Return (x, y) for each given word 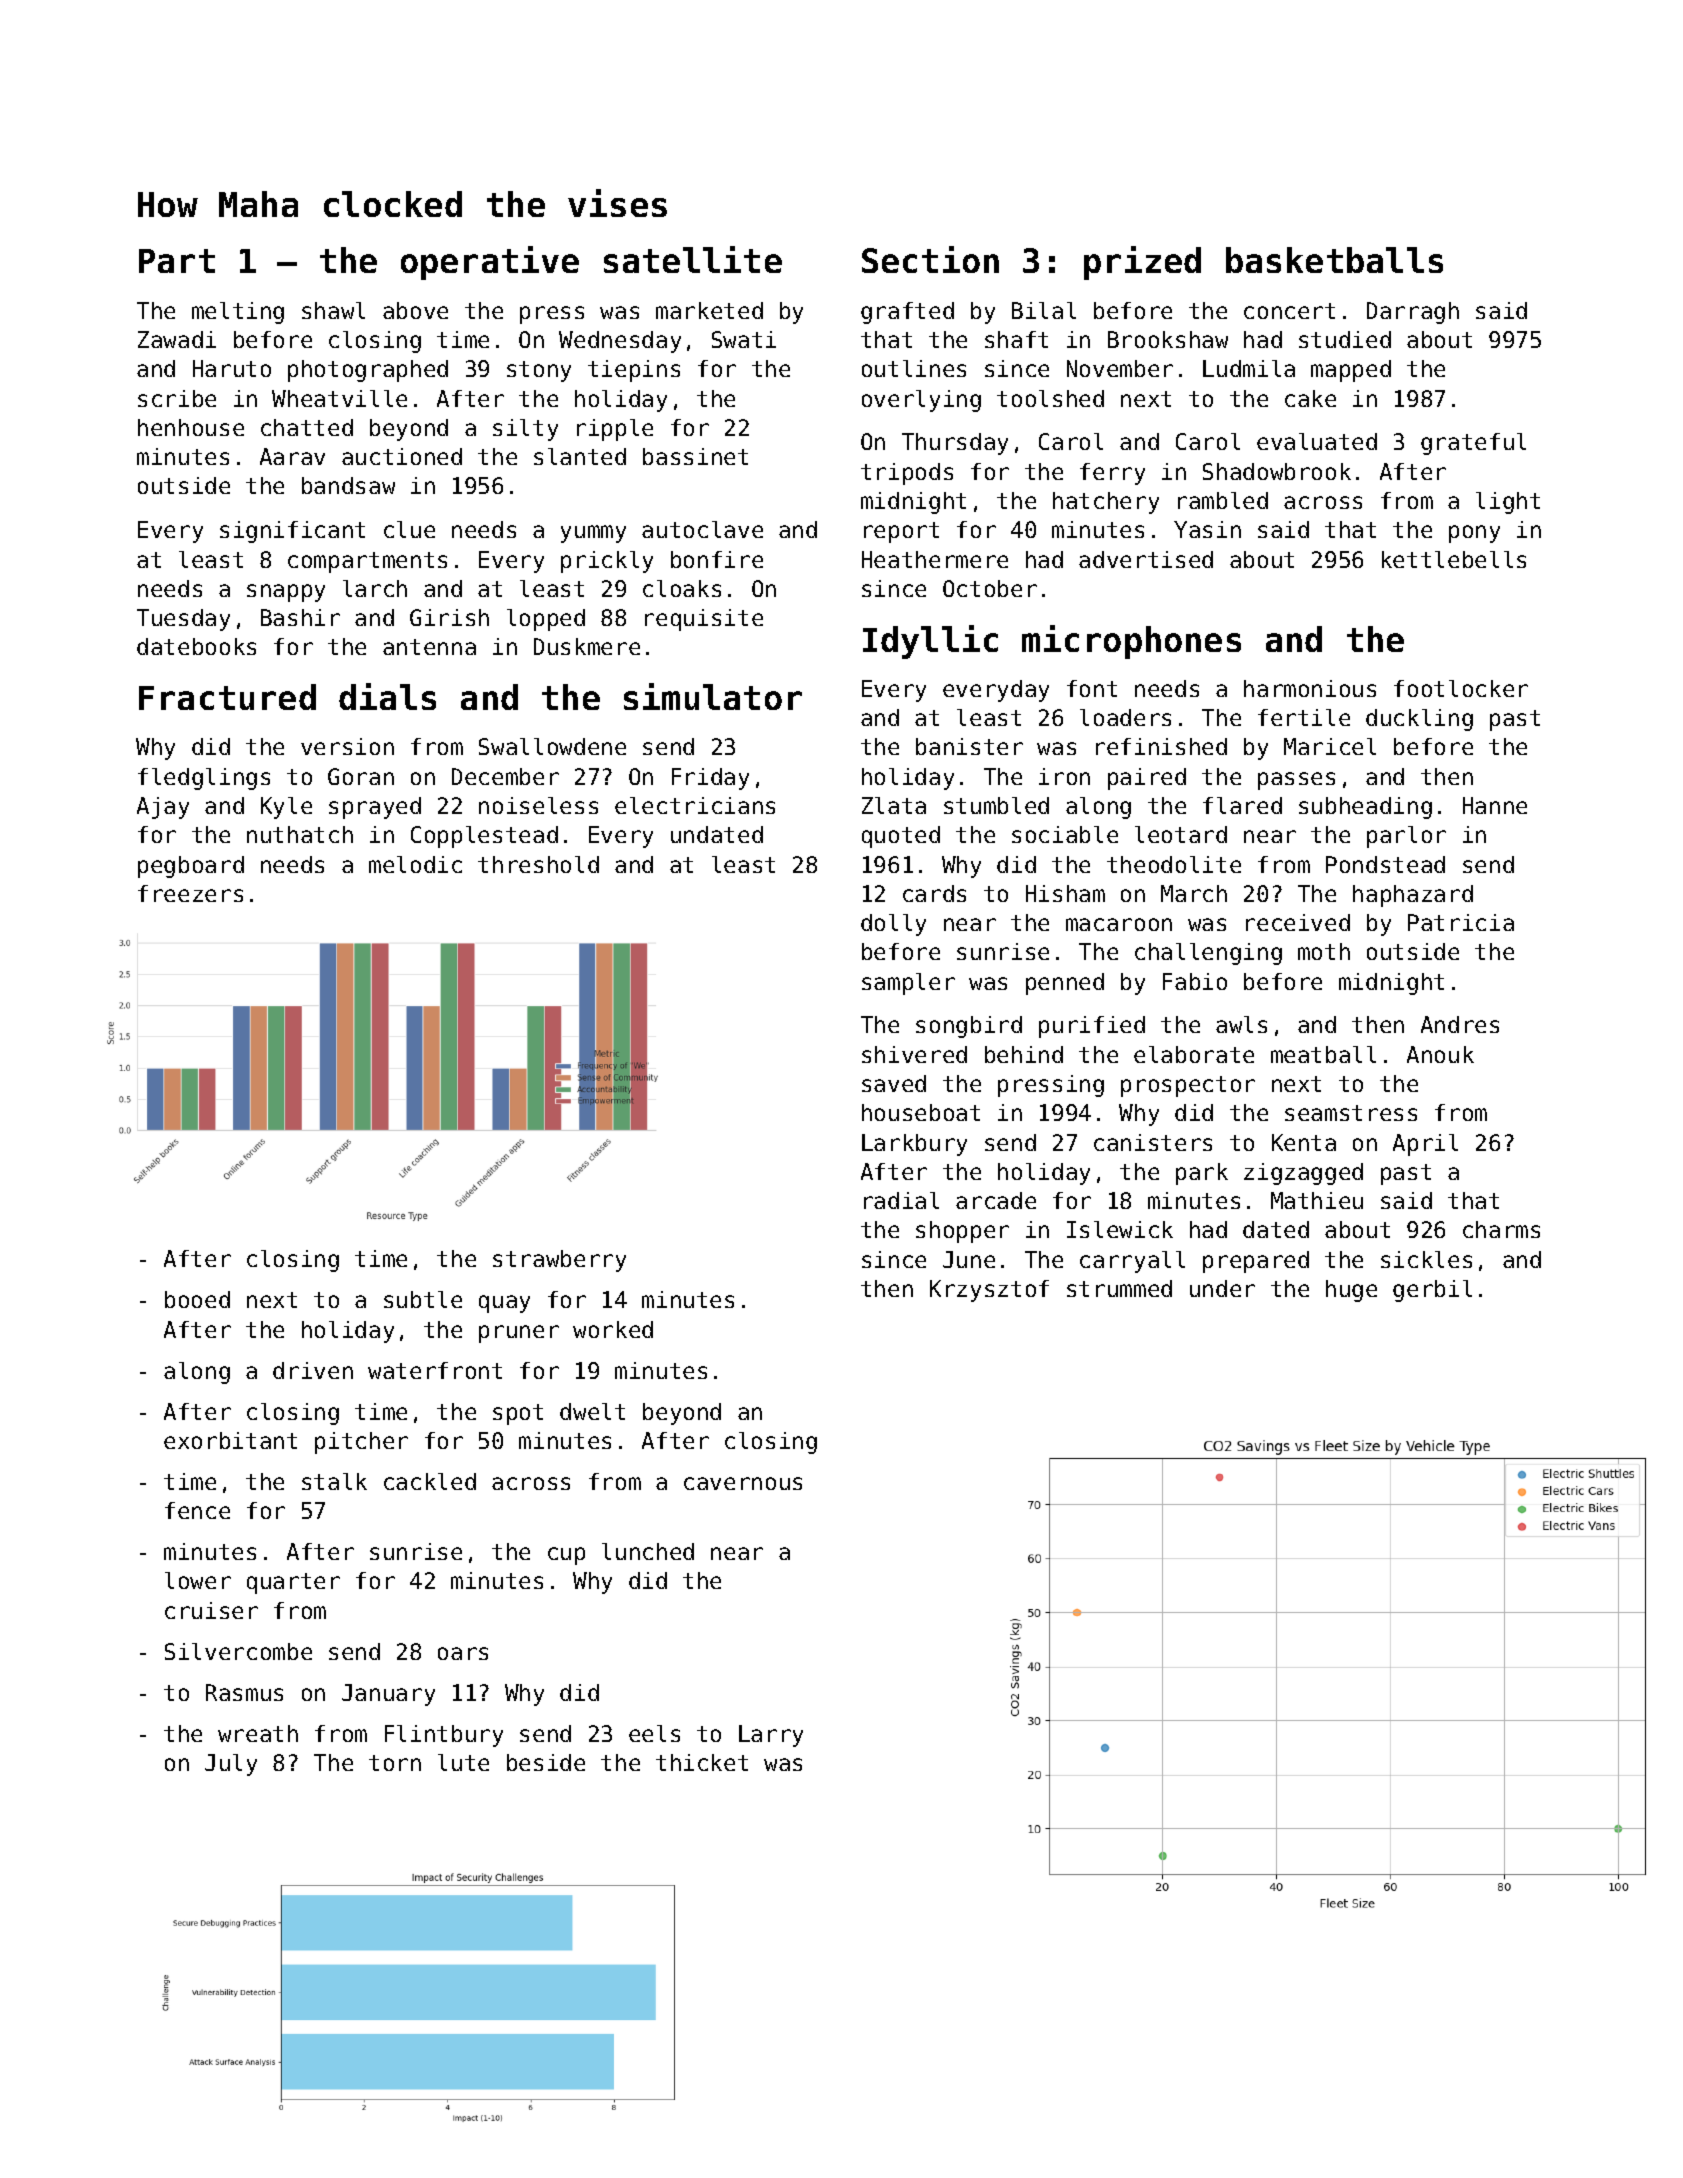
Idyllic (930, 642)
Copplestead (484, 837)
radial (901, 1200)
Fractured (227, 697)
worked (613, 1329)
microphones (1131, 642)
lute (463, 1762)
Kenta (1304, 1142)
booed (197, 1299)
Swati (744, 339)
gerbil (1432, 1291)
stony (539, 371)
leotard (1181, 834)
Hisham (1065, 893)
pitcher (361, 1443)
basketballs (1334, 260)
